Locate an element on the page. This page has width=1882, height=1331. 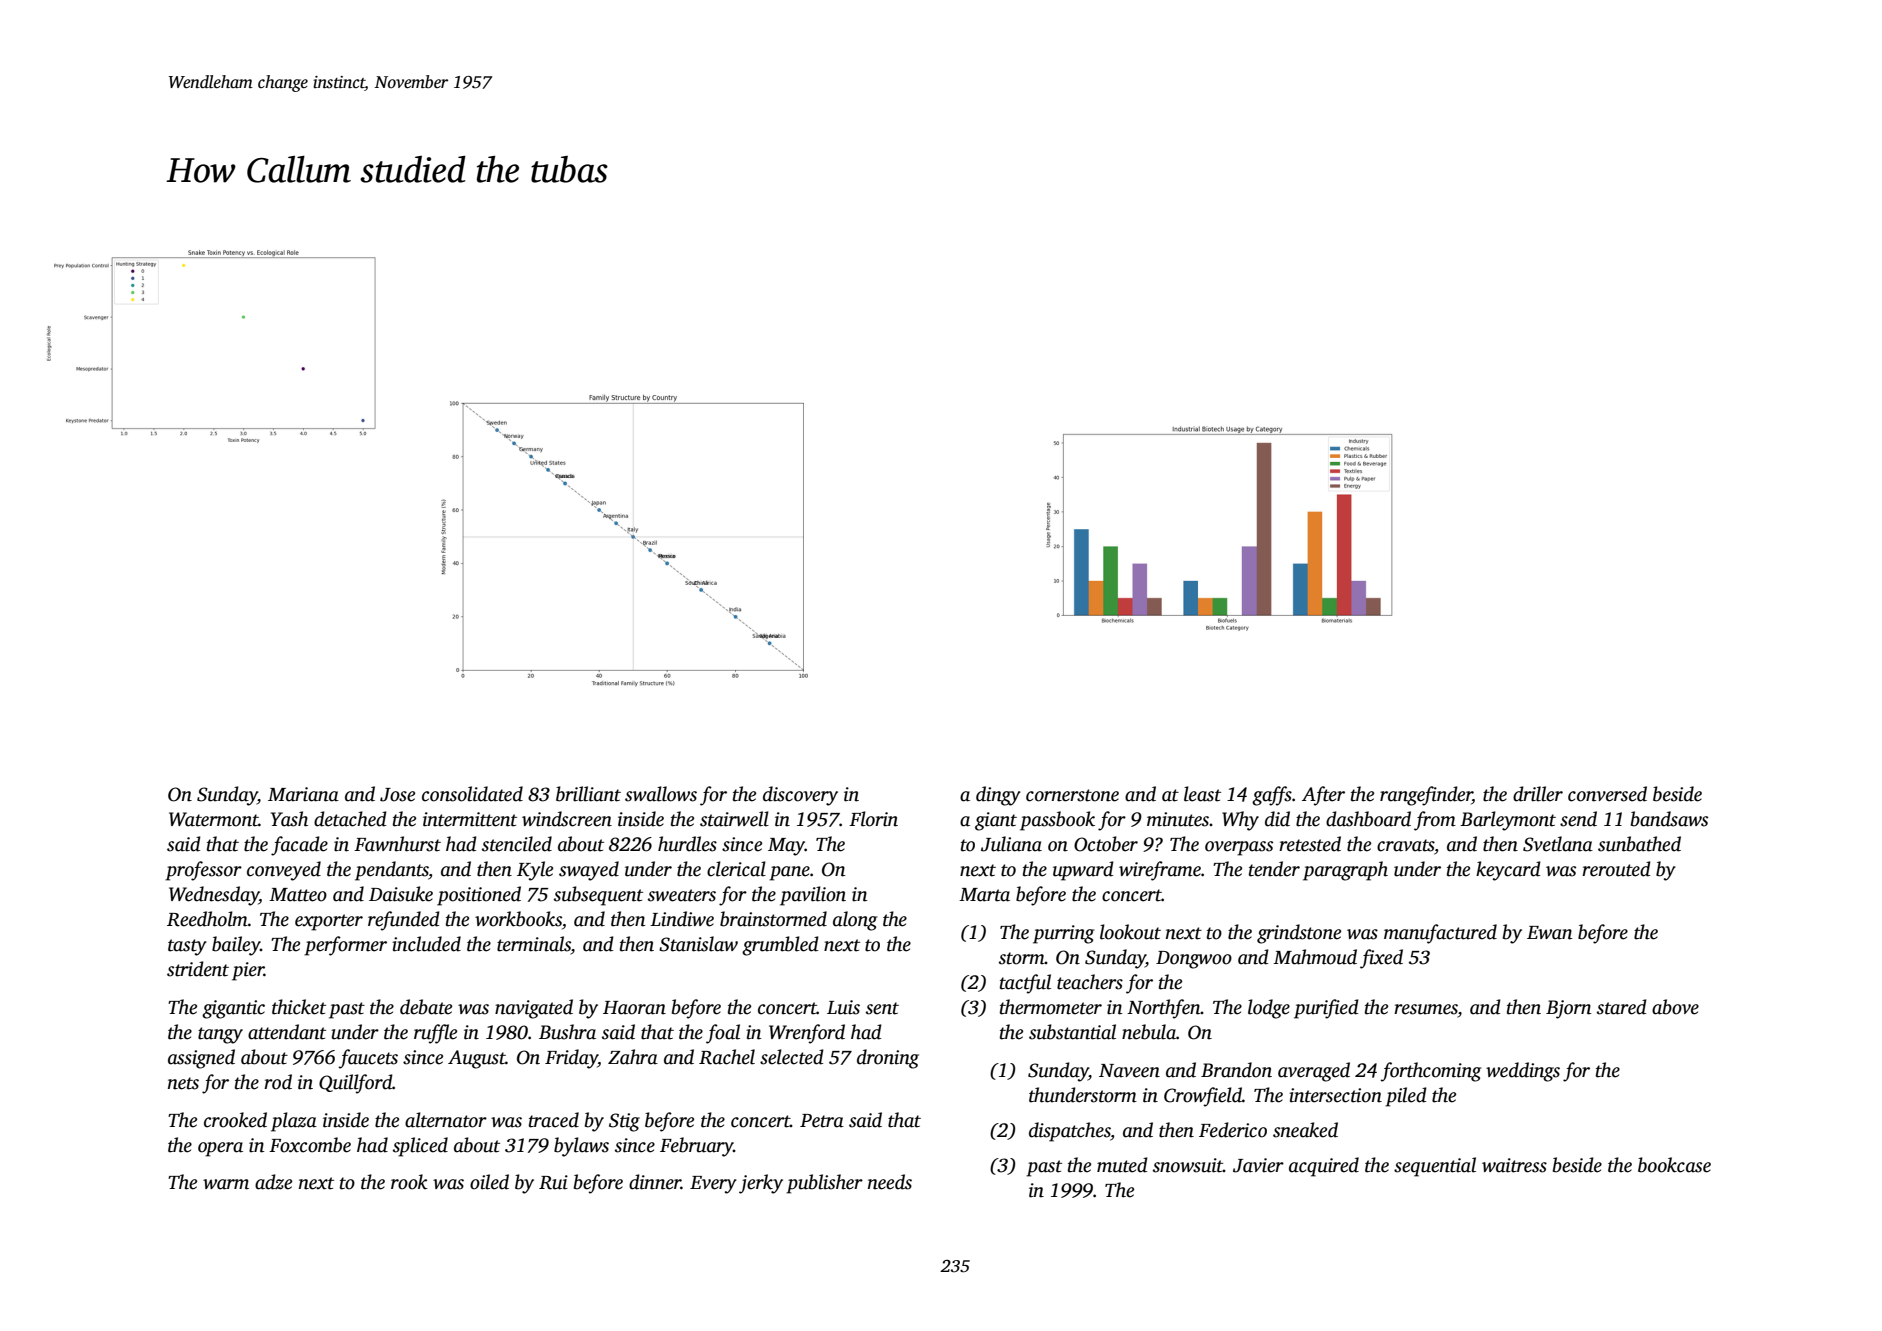
terminals is located at coordinates (534, 944).
